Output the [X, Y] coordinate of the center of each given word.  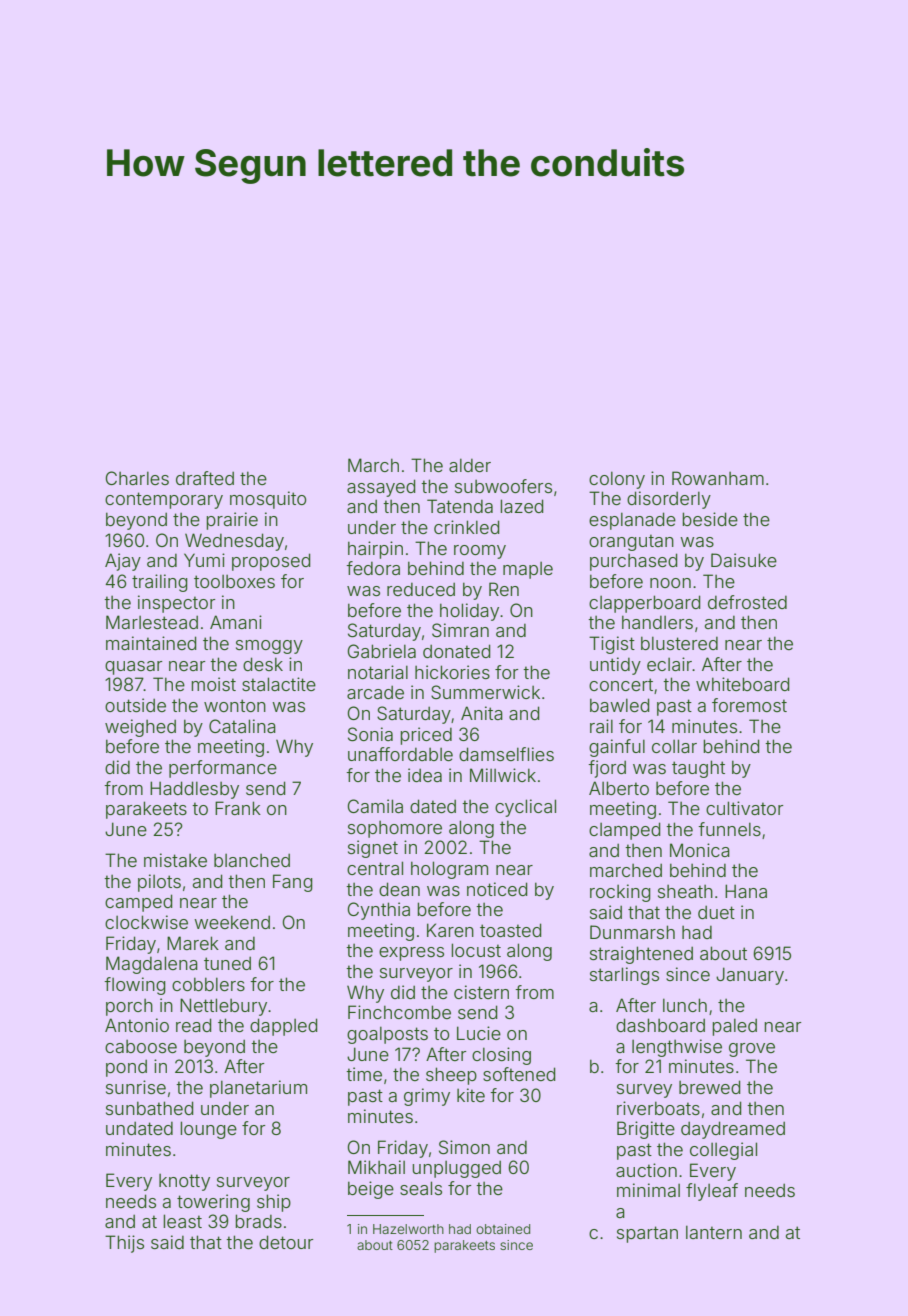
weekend [232, 922]
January [750, 976]
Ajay [123, 562]
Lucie [479, 1033]
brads [259, 1221]
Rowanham [718, 478]
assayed [381, 488]
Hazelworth [408, 1229]
